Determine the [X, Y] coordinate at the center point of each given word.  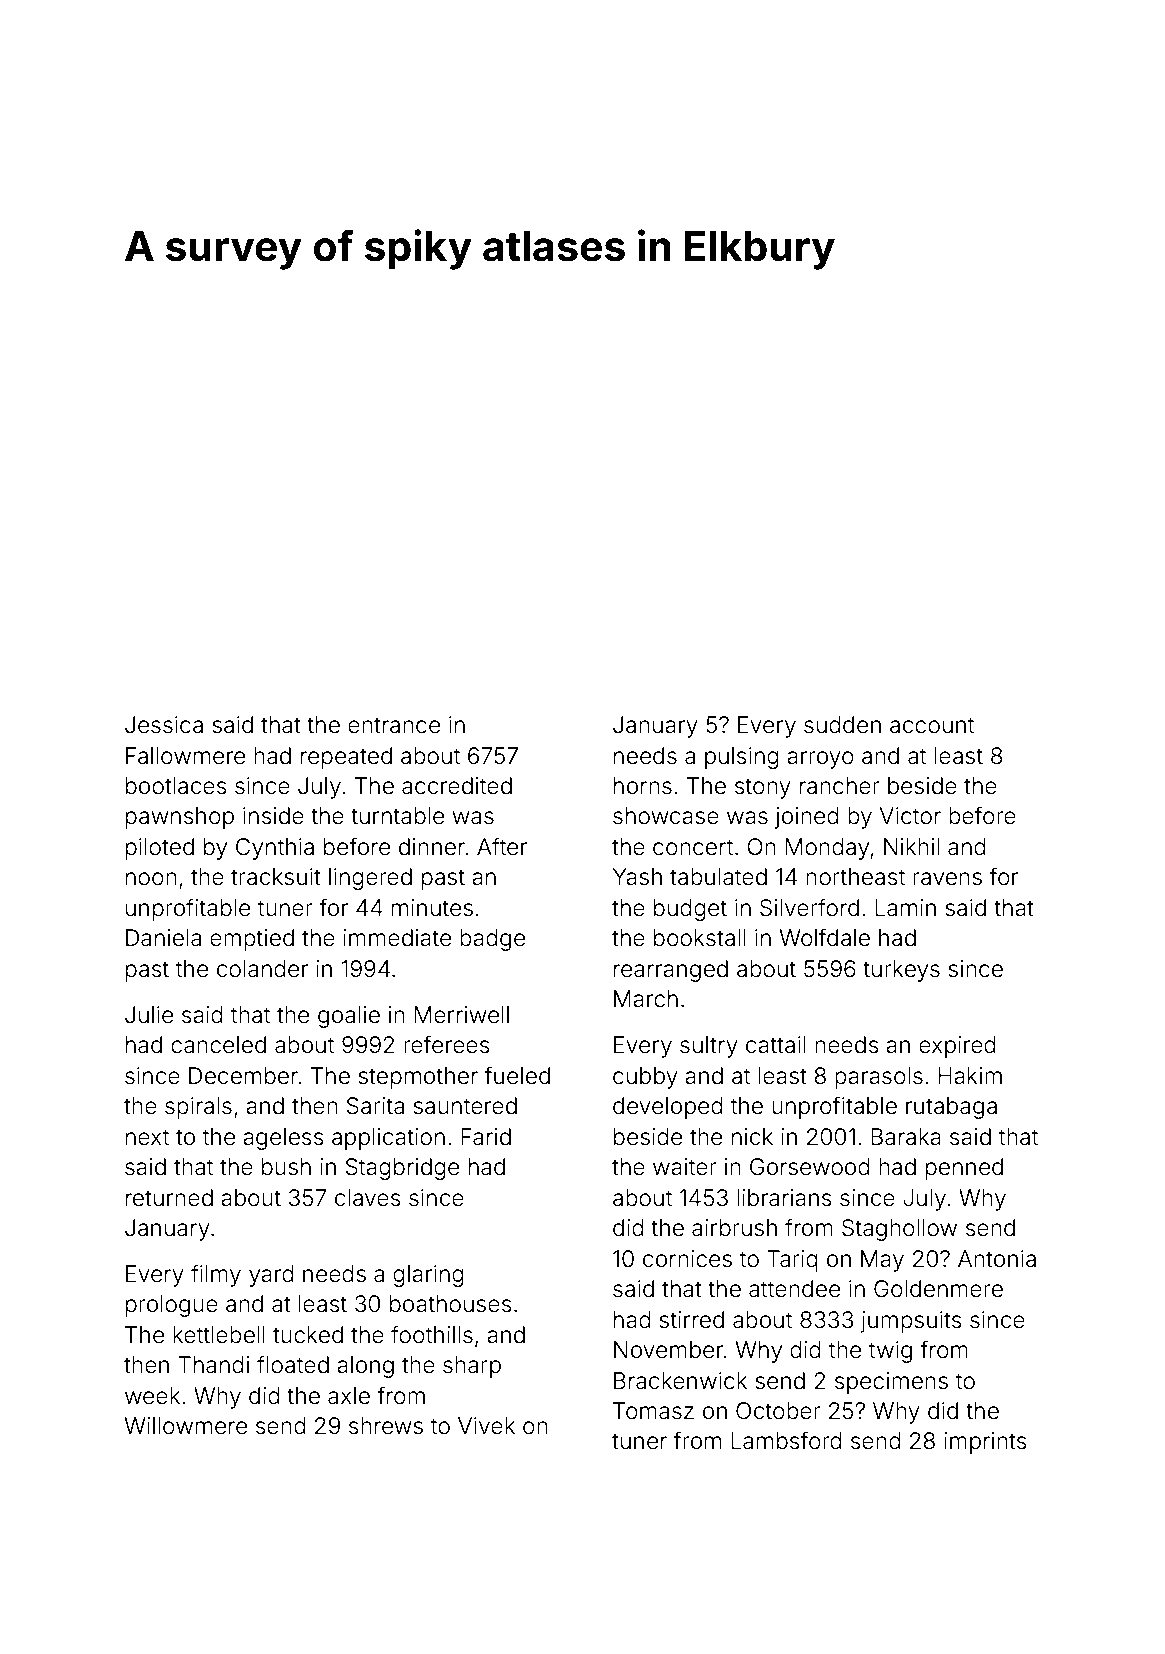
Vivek [486, 1426]
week [152, 1396]
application [388, 1139]
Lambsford [787, 1440]
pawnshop [180, 818]
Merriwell [462, 1015]
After [502, 846]
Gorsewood [810, 1167]
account [932, 725]
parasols [879, 1078]
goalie [349, 1017]
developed [668, 1108]
